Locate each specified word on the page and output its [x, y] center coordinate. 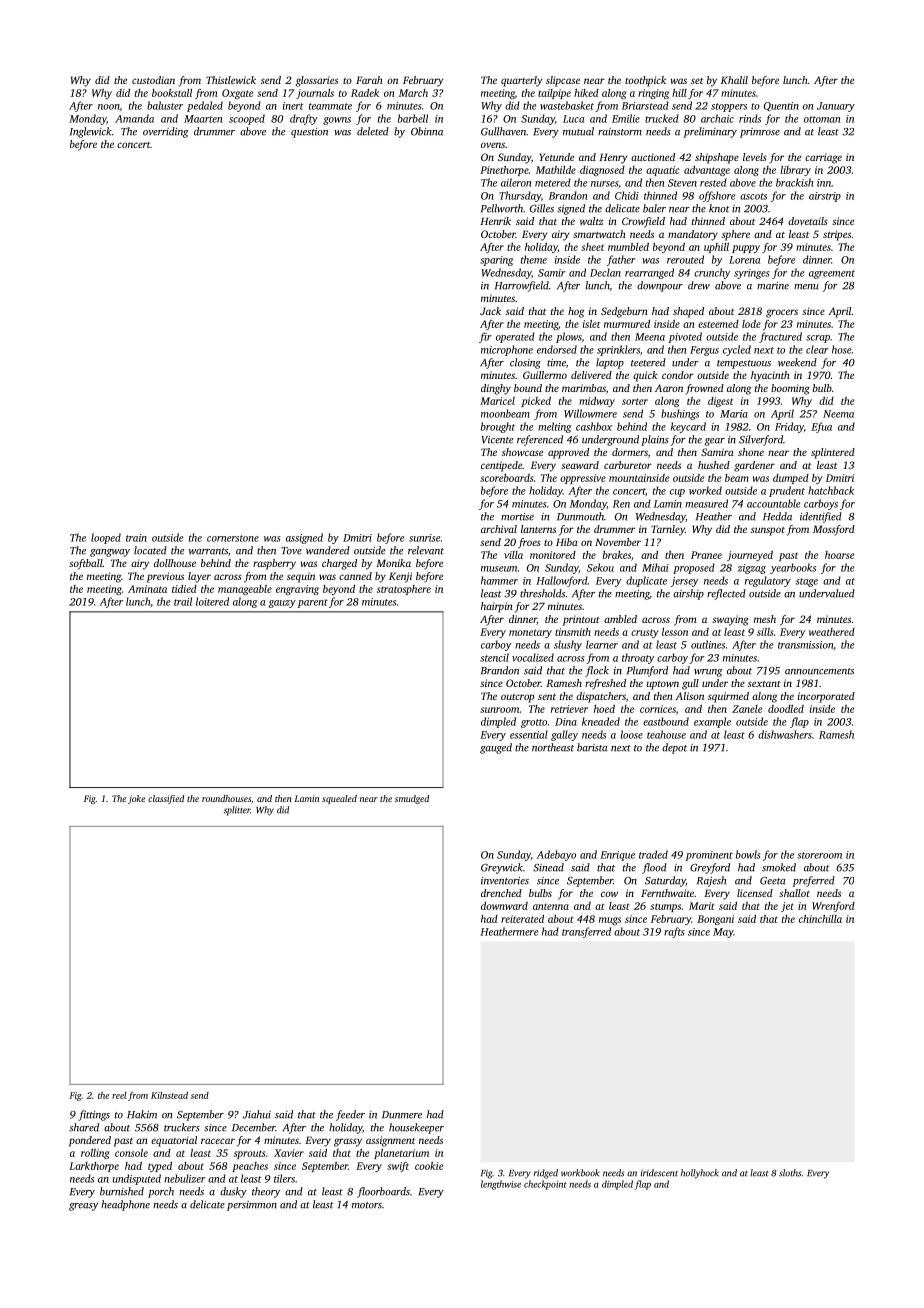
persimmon [252, 1206]
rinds [750, 118]
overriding [166, 132]
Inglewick [91, 132]
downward [504, 906]
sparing [497, 261]
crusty [645, 633]
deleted [373, 131]
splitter [237, 811]
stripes [837, 235]
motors [367, 1205]
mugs [610, 921]
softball [86, 564]
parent [313, 603]
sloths [790, 1173]
